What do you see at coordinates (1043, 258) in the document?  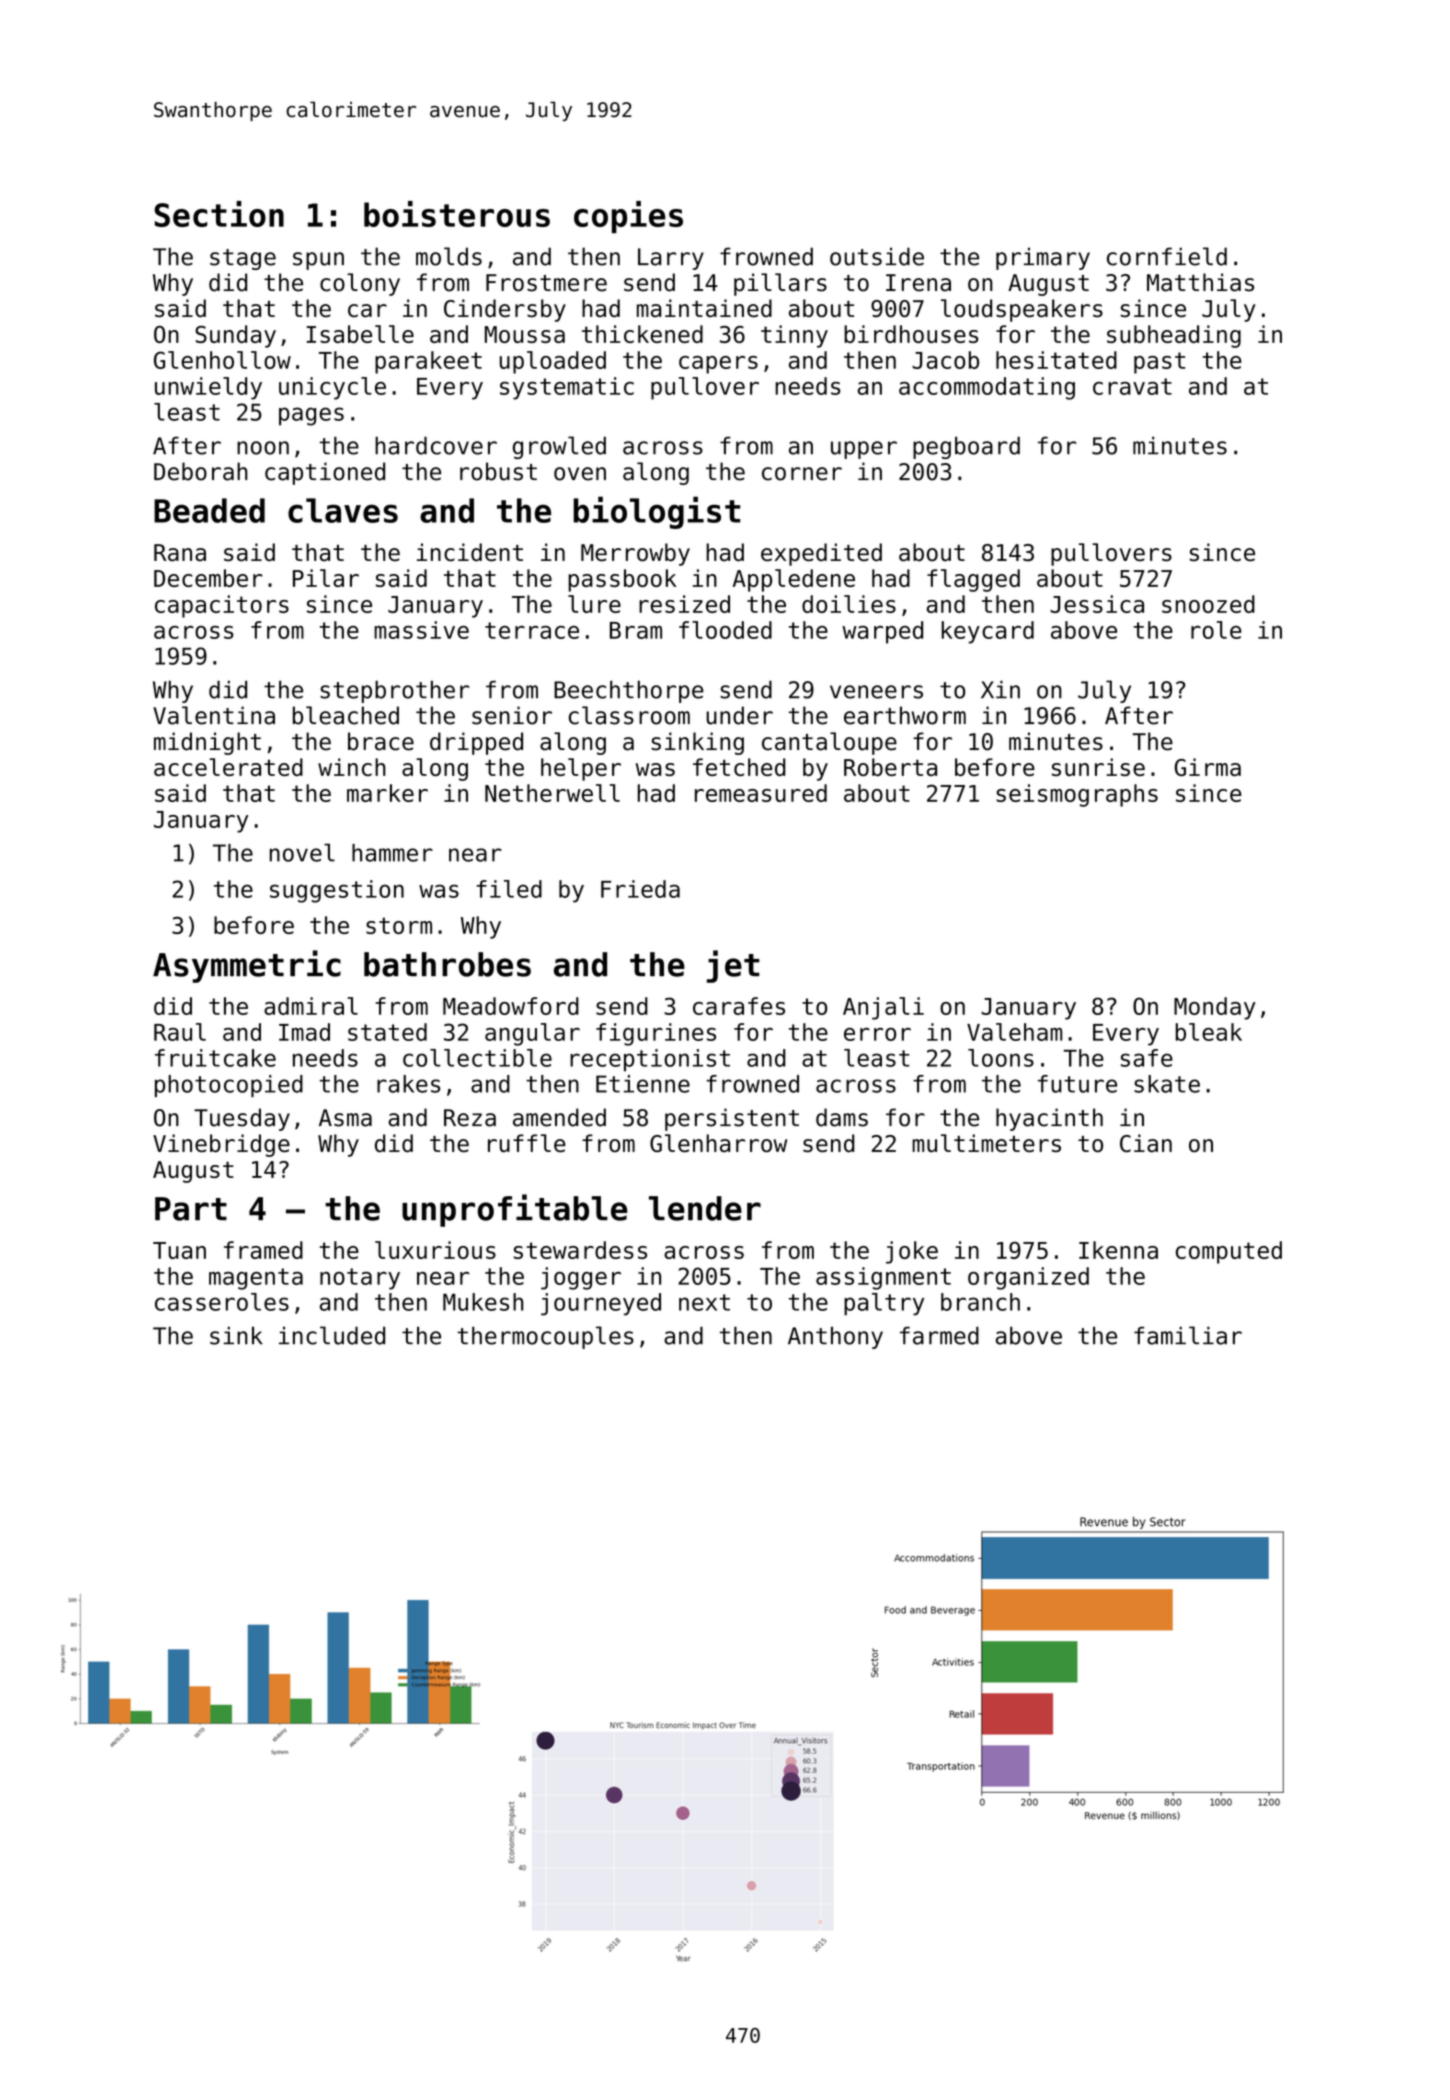 I see `primary` at bounding box center [1043, 258].
